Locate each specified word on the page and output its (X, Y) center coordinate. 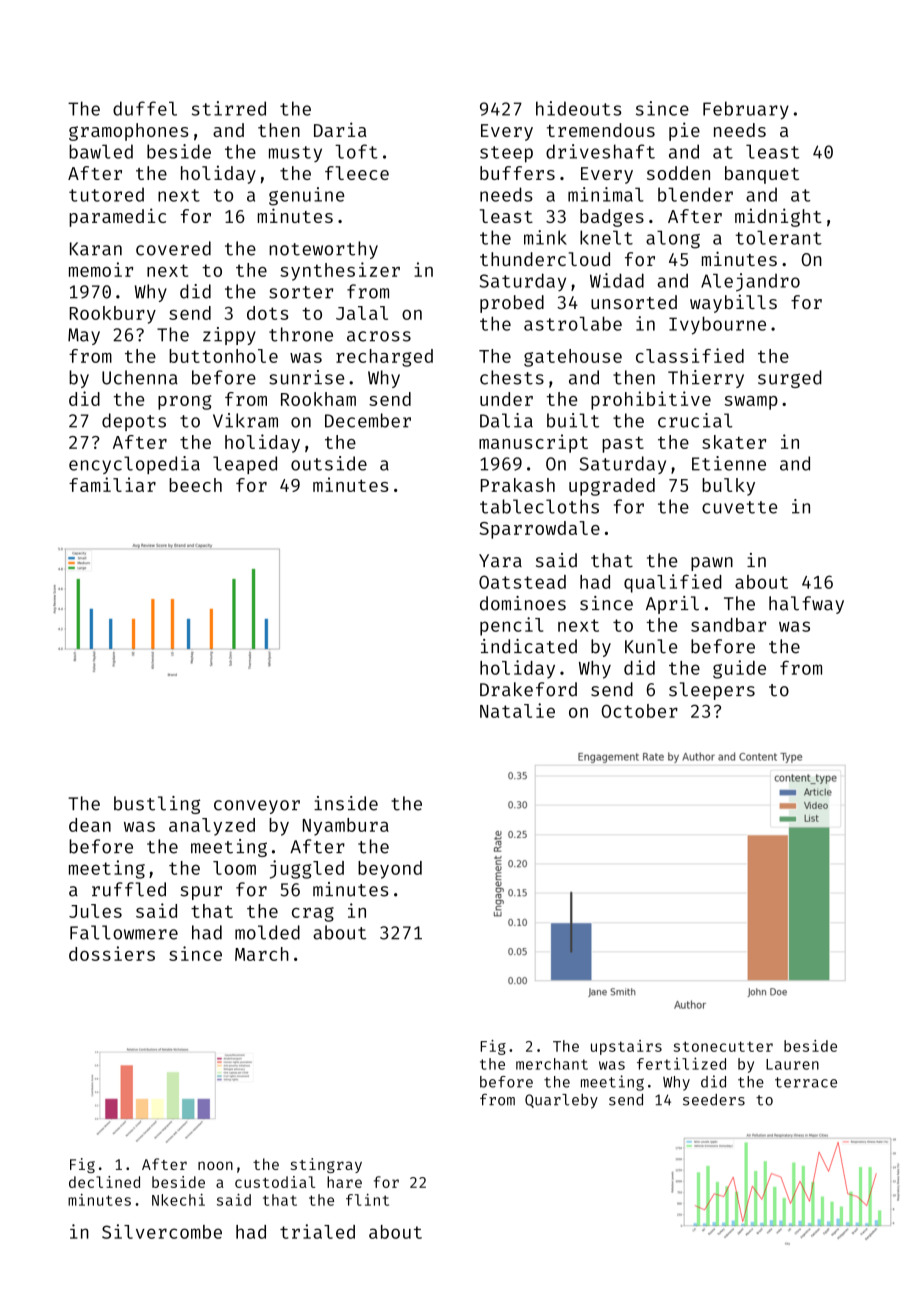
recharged (384, 358)
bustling (157, 805)
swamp (751, 403)
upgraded (612, 487)
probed (512, 304)
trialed (317, 1231)
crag (313, 914)
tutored (106, 194)
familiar (112, 484)
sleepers (712, 691)
